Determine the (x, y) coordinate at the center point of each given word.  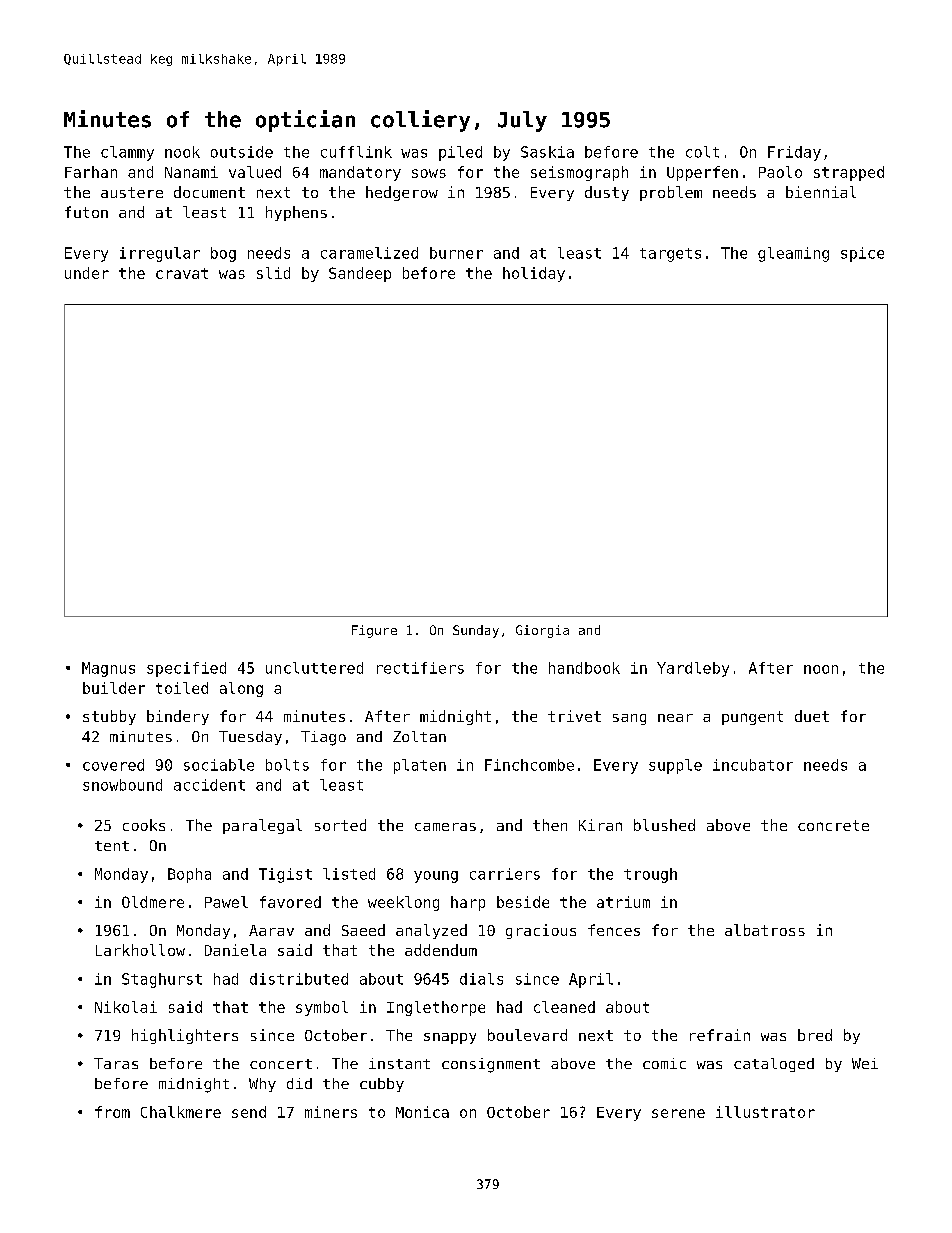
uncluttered (314, 668)
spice (862, 254)
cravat (182, 273)
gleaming (793, 254)
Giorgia (542, 631)
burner (456, 253)
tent (112, 846)
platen (420, 766)
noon (821, 669)
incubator (753, 765)
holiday (534, 274)
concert (281, 1064)
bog (223, 254)
